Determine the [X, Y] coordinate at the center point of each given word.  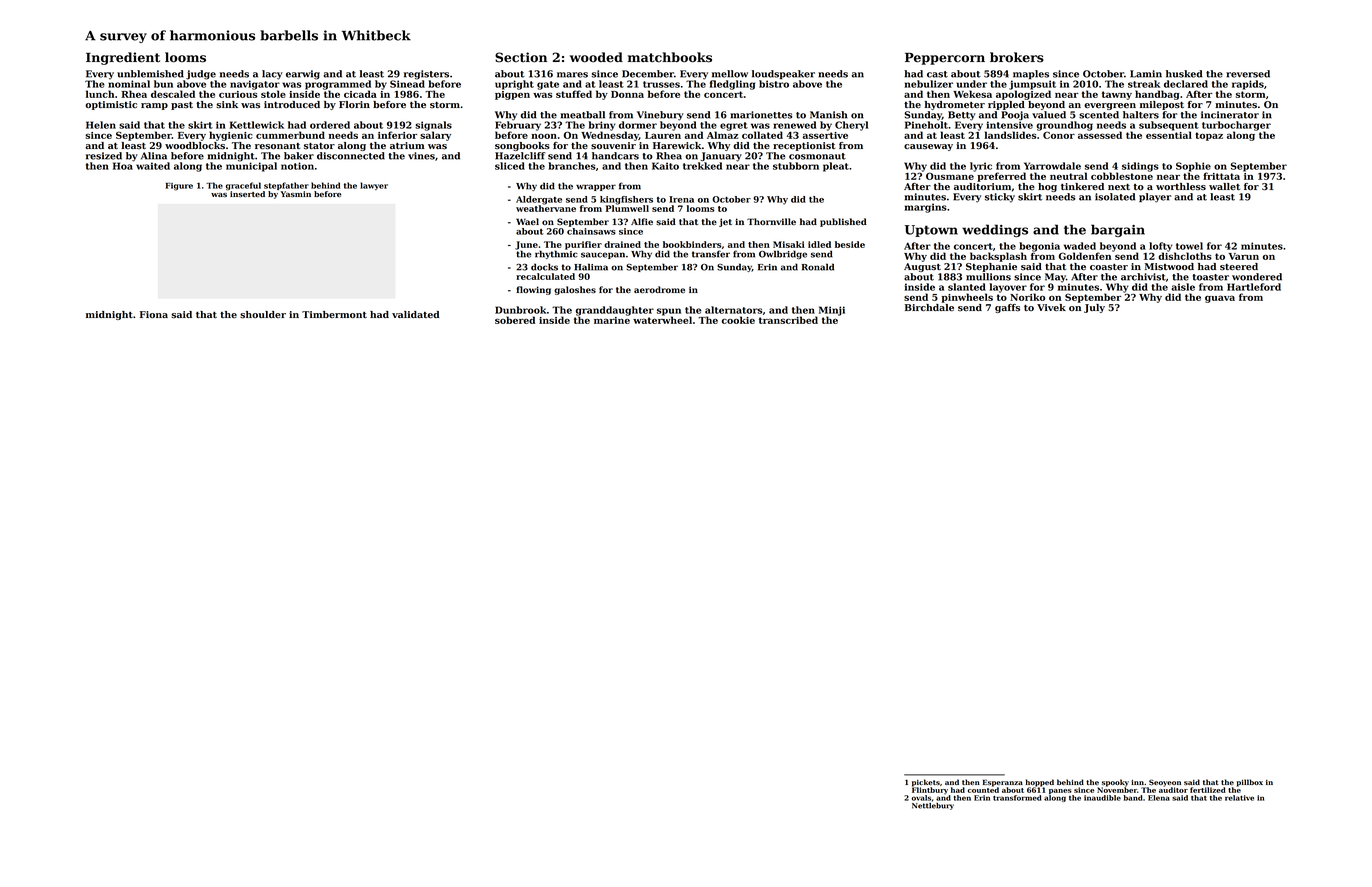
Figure [179, 187]
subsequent [1169, 126]
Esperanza [1003, 783]
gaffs [1007, 308]
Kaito [665, 166]
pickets [926, 783]
